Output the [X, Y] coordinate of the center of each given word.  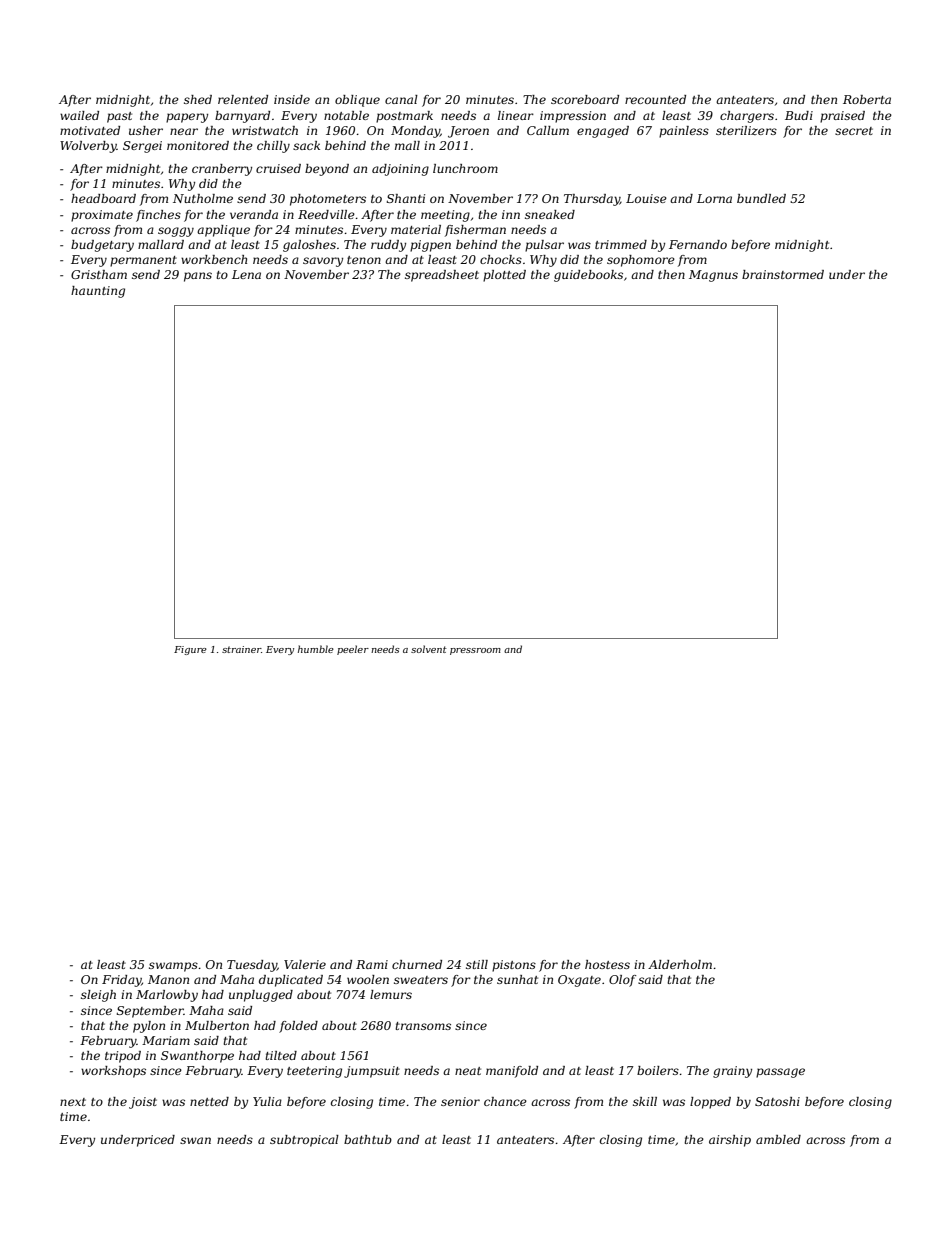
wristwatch [265, 130]
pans [198, 277]
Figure [190, 650]
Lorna [714, 198]
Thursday [592, 200]
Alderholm [680, 964]
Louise [646, 198]
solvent [429, 649]
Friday [121, 981]
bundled [761, 198]
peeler [353, 650]
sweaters [421, 980]
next [73, 1102]
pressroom [475, 651]
